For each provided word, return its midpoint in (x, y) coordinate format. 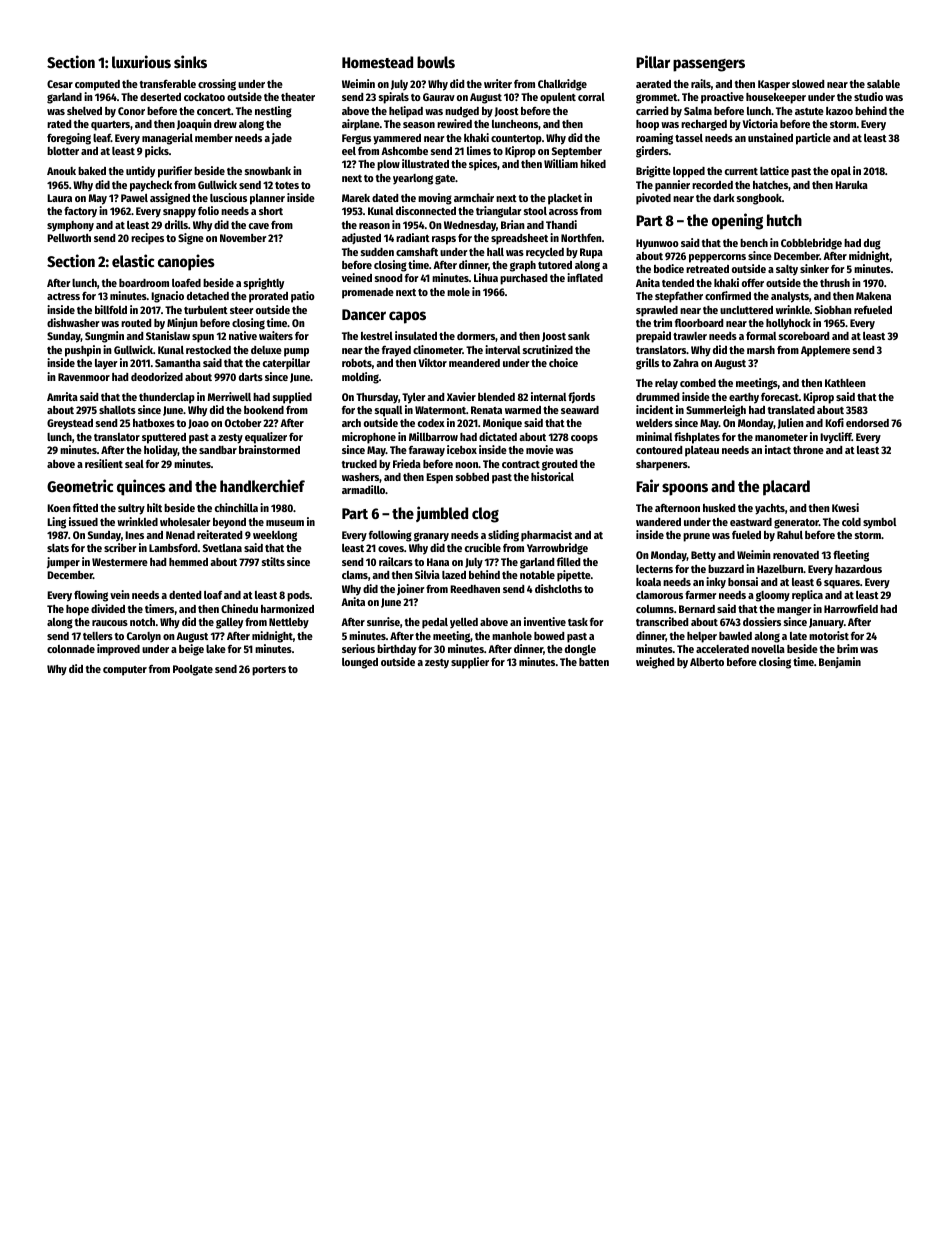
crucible (483, 547)
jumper (63, 563)
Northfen (581, 238)
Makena (873, 296)
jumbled (442, 514)
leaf (102, 138)
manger (794, 611)
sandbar (218, 450)
